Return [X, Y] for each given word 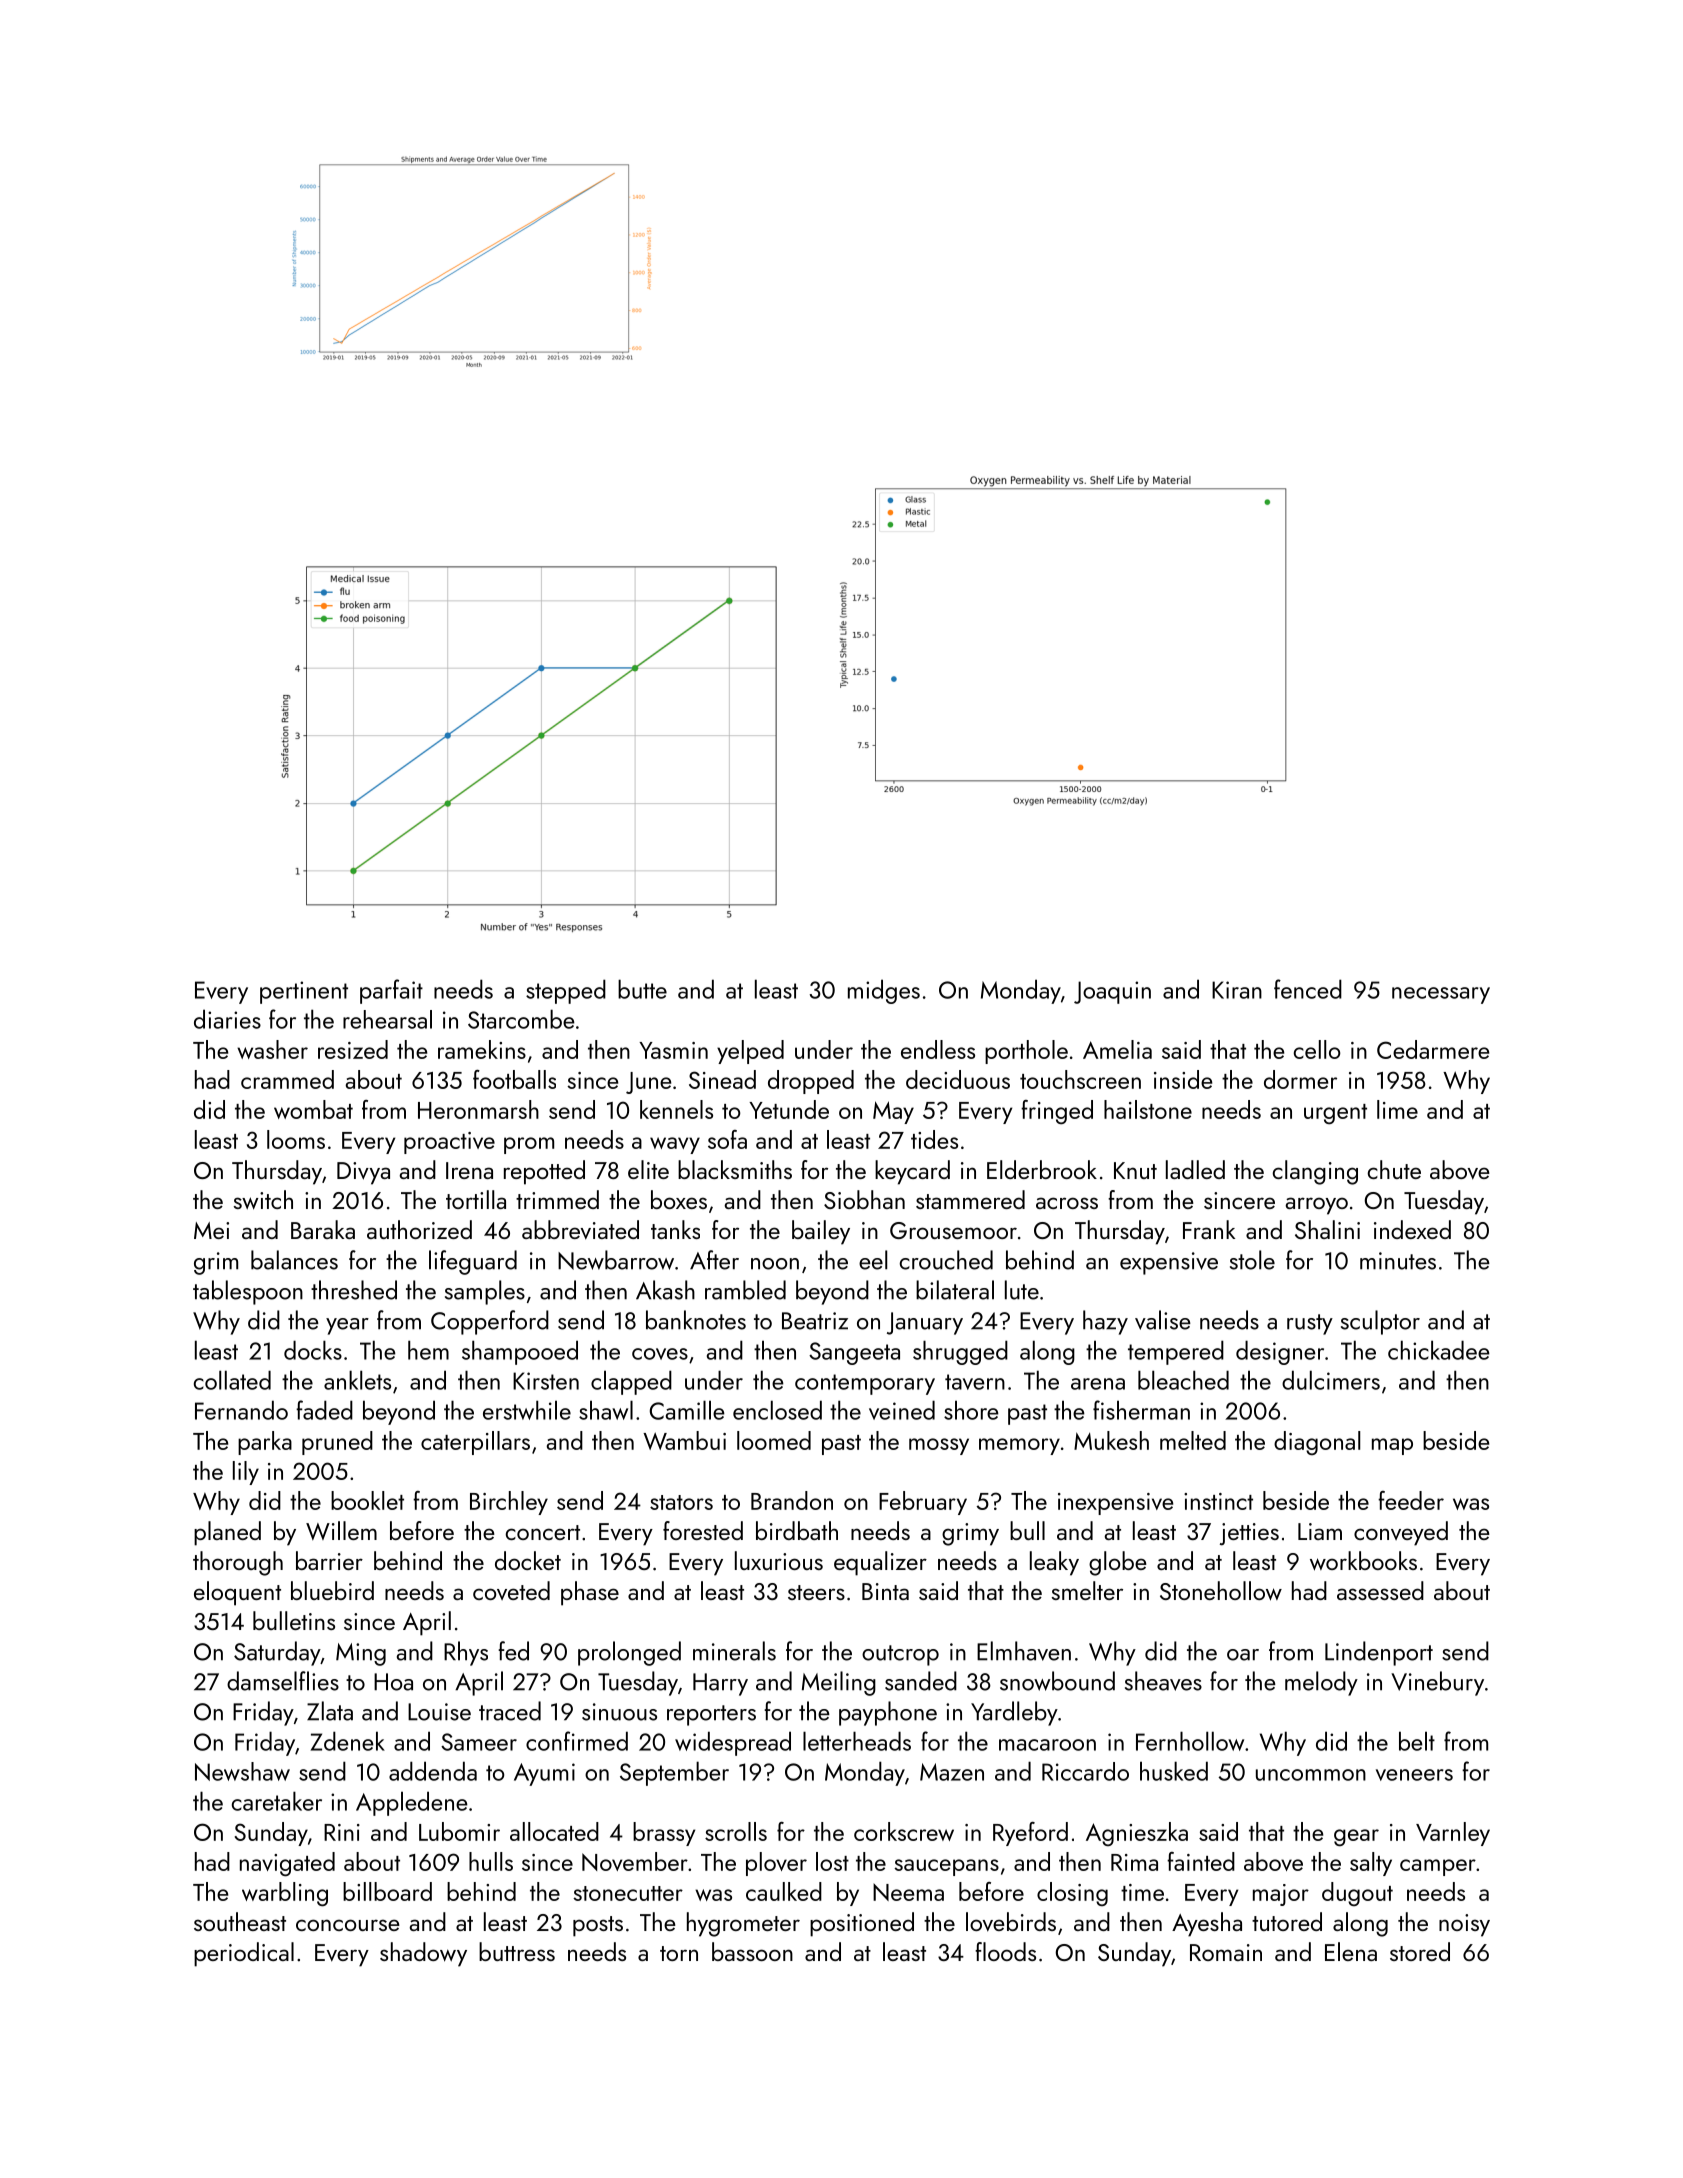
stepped [566, 991]
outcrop [900, 1655]
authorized [419, 1229]
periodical [244, 1954]
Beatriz [815, 1321]
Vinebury [1437, 1683]
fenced [1308, 989]
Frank [1209, 1229]
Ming [361, 1654]
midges [884, 991]
